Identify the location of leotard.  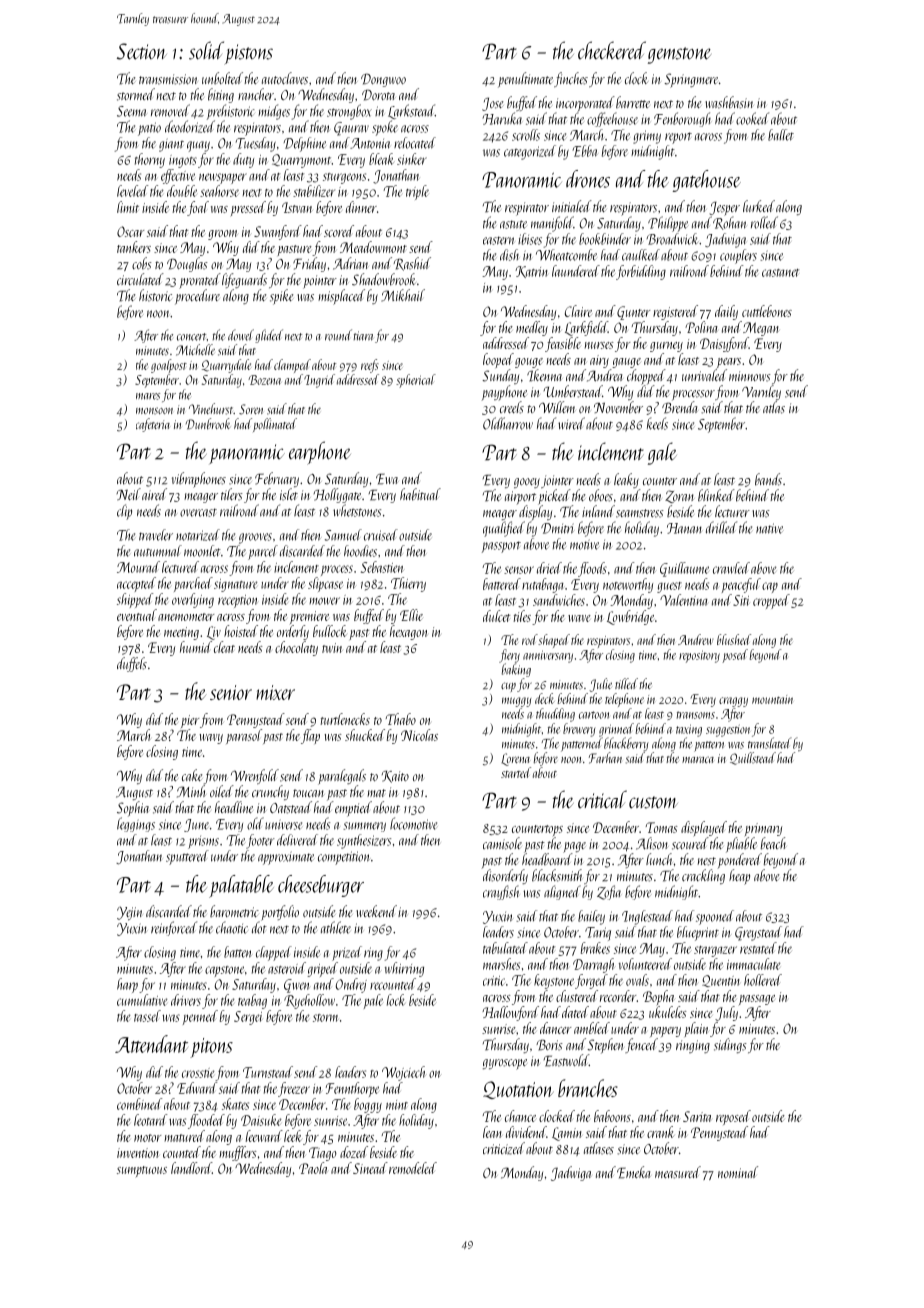
(150, 1120).
